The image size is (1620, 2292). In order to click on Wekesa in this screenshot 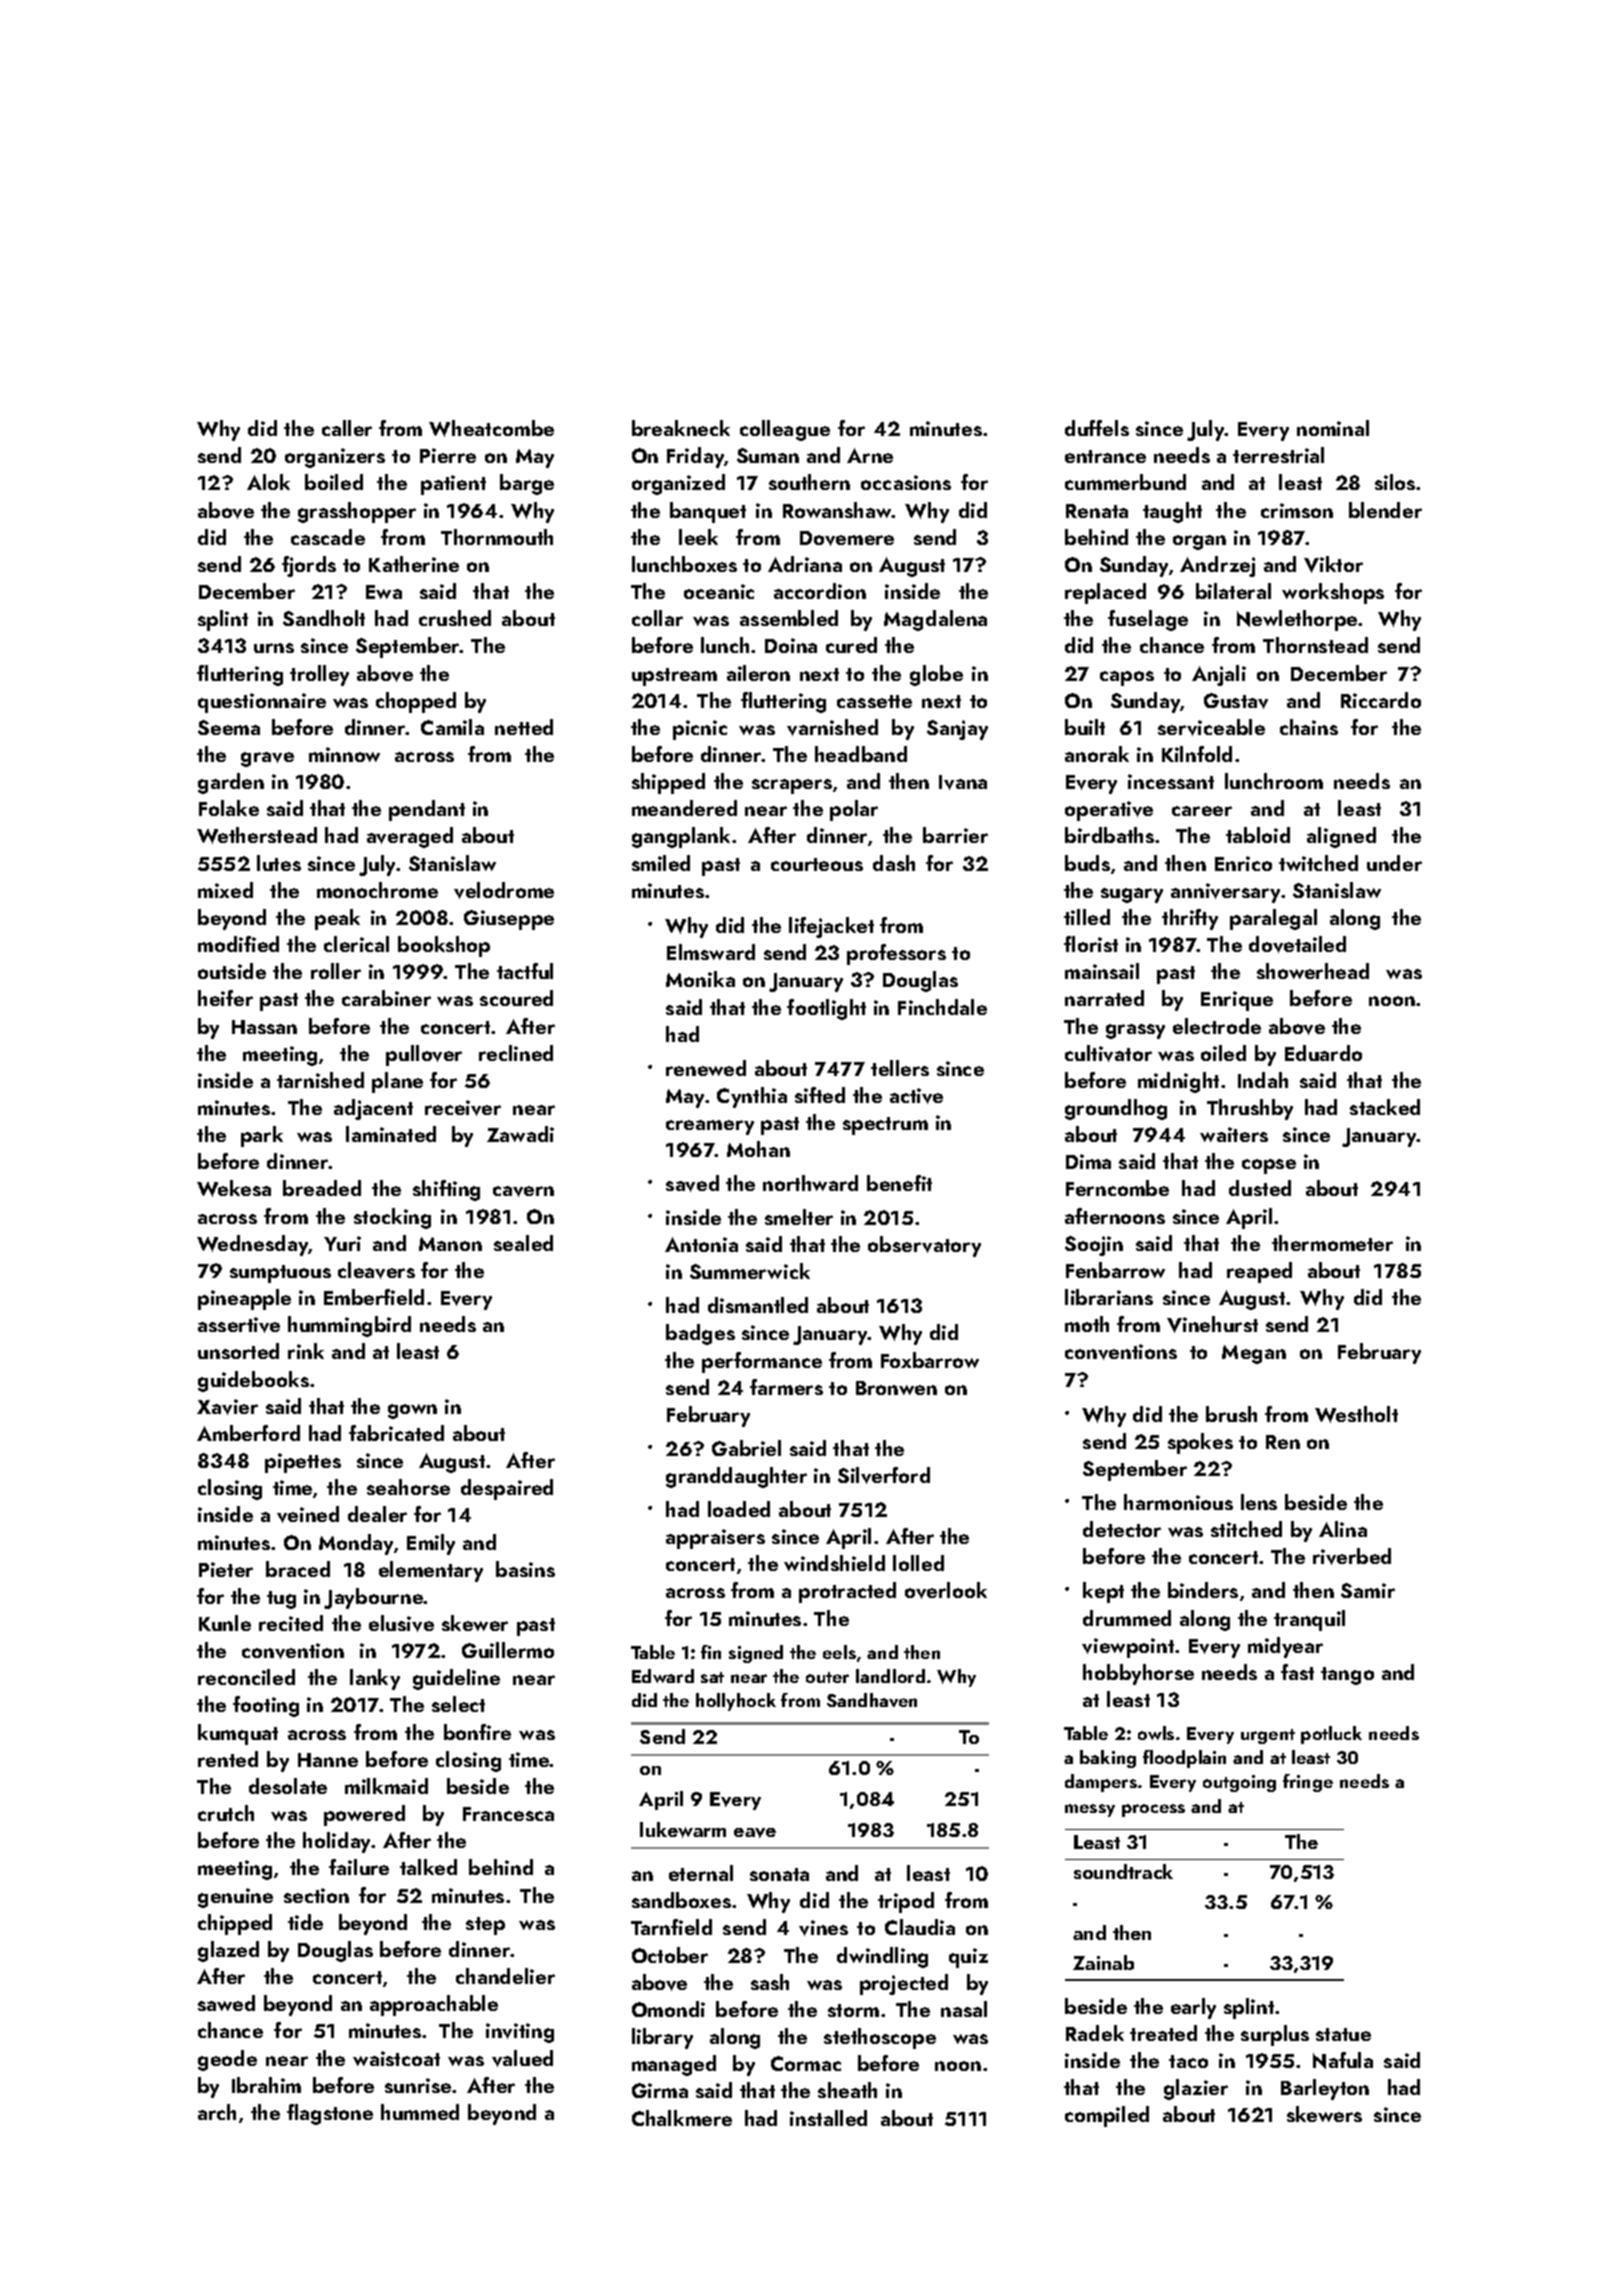, I will do `click(234, 1188)`.
